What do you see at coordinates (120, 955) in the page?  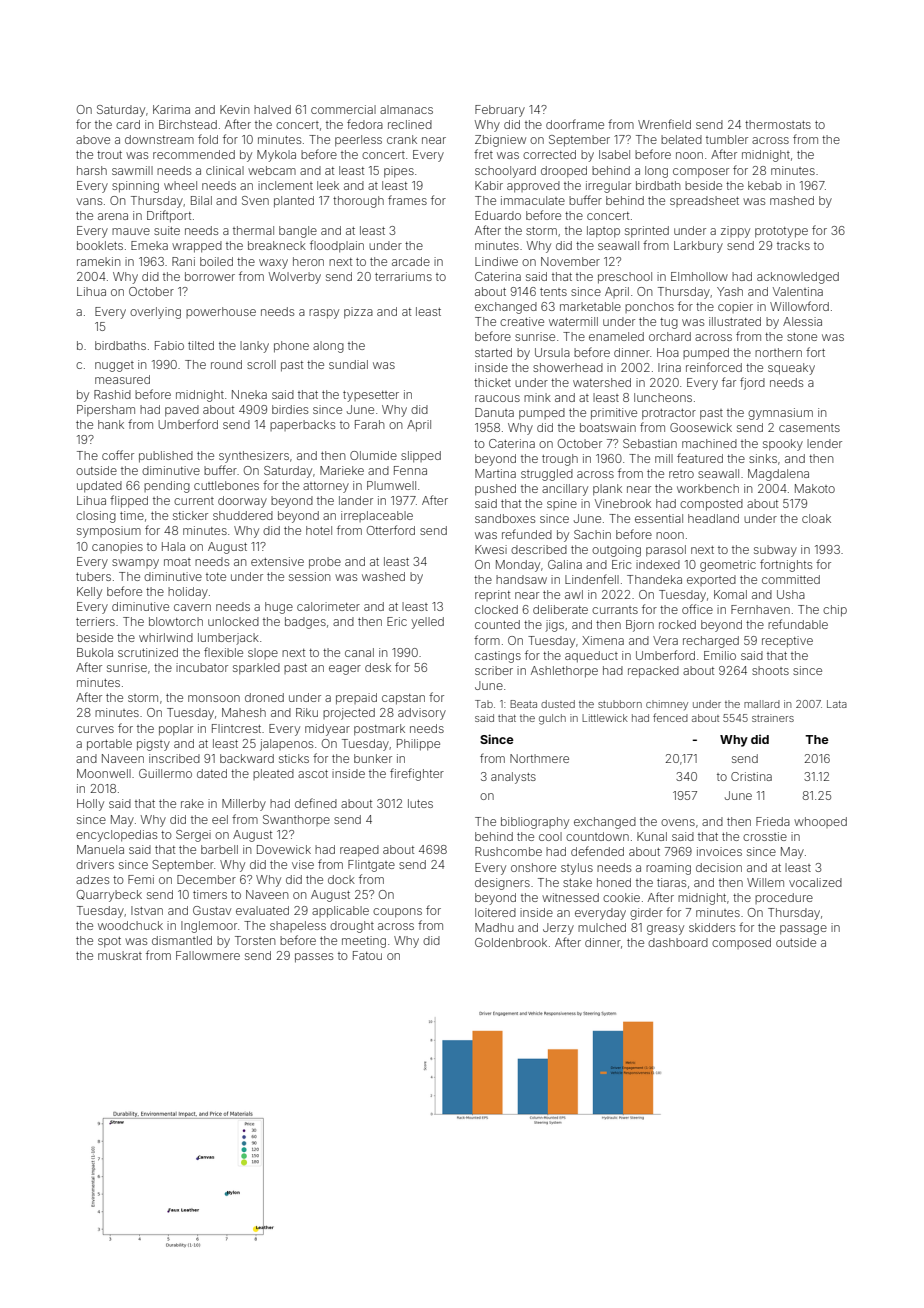 I see `muskrat` at bounding box center [120, 955].
